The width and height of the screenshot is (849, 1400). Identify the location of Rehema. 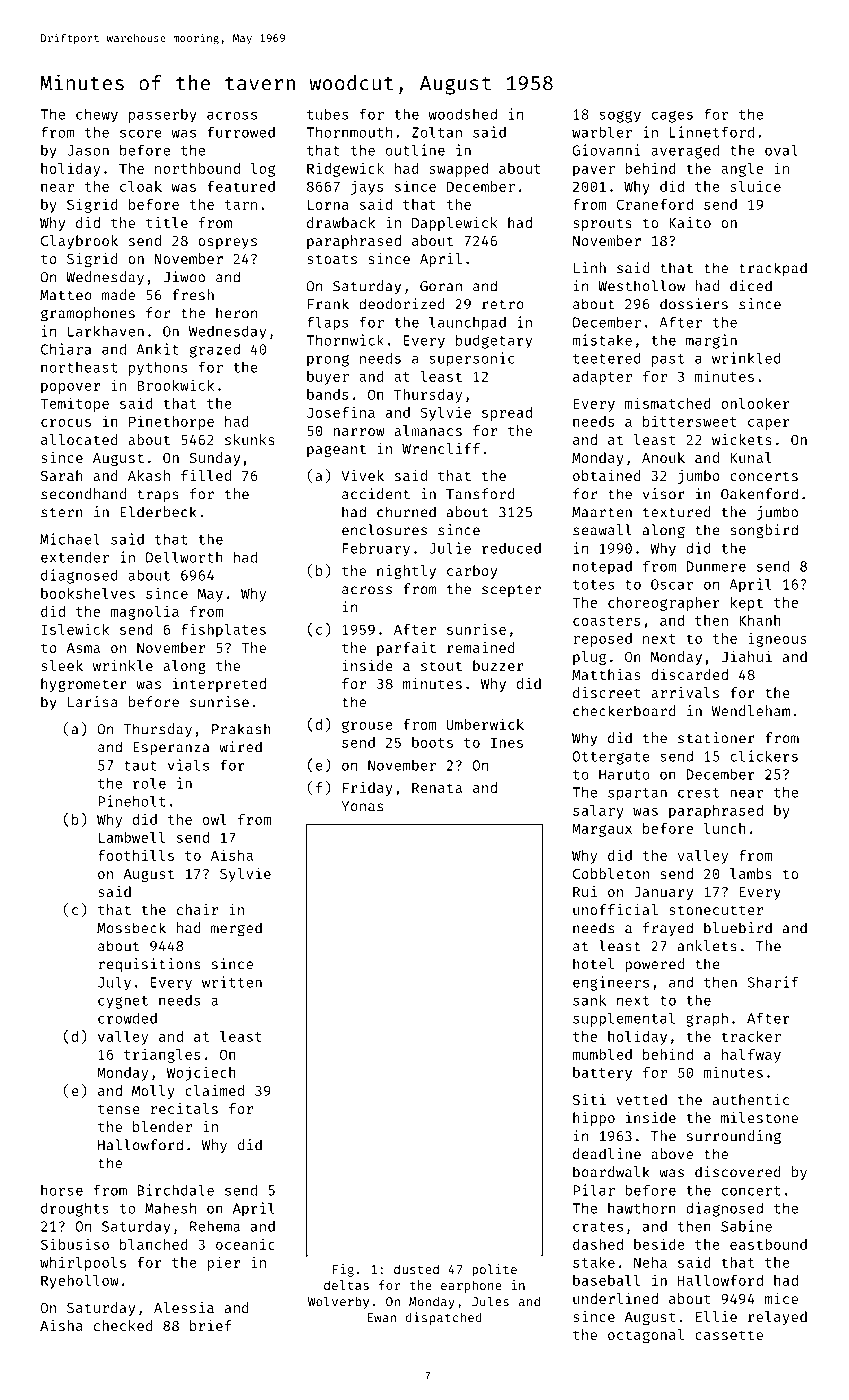
(215, 1226).
